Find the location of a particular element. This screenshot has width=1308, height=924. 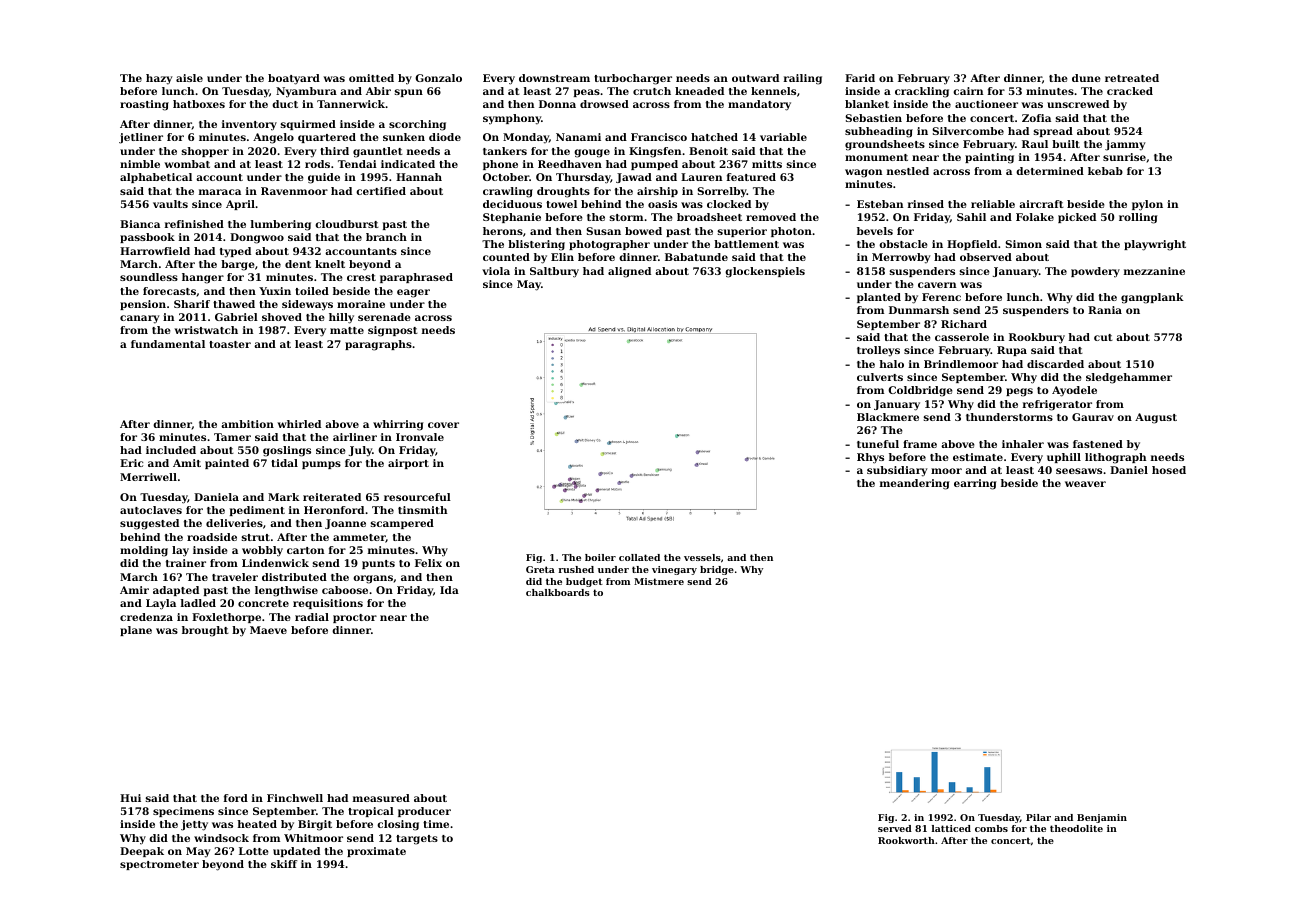

skiff is located at coordinates (284, 864).
